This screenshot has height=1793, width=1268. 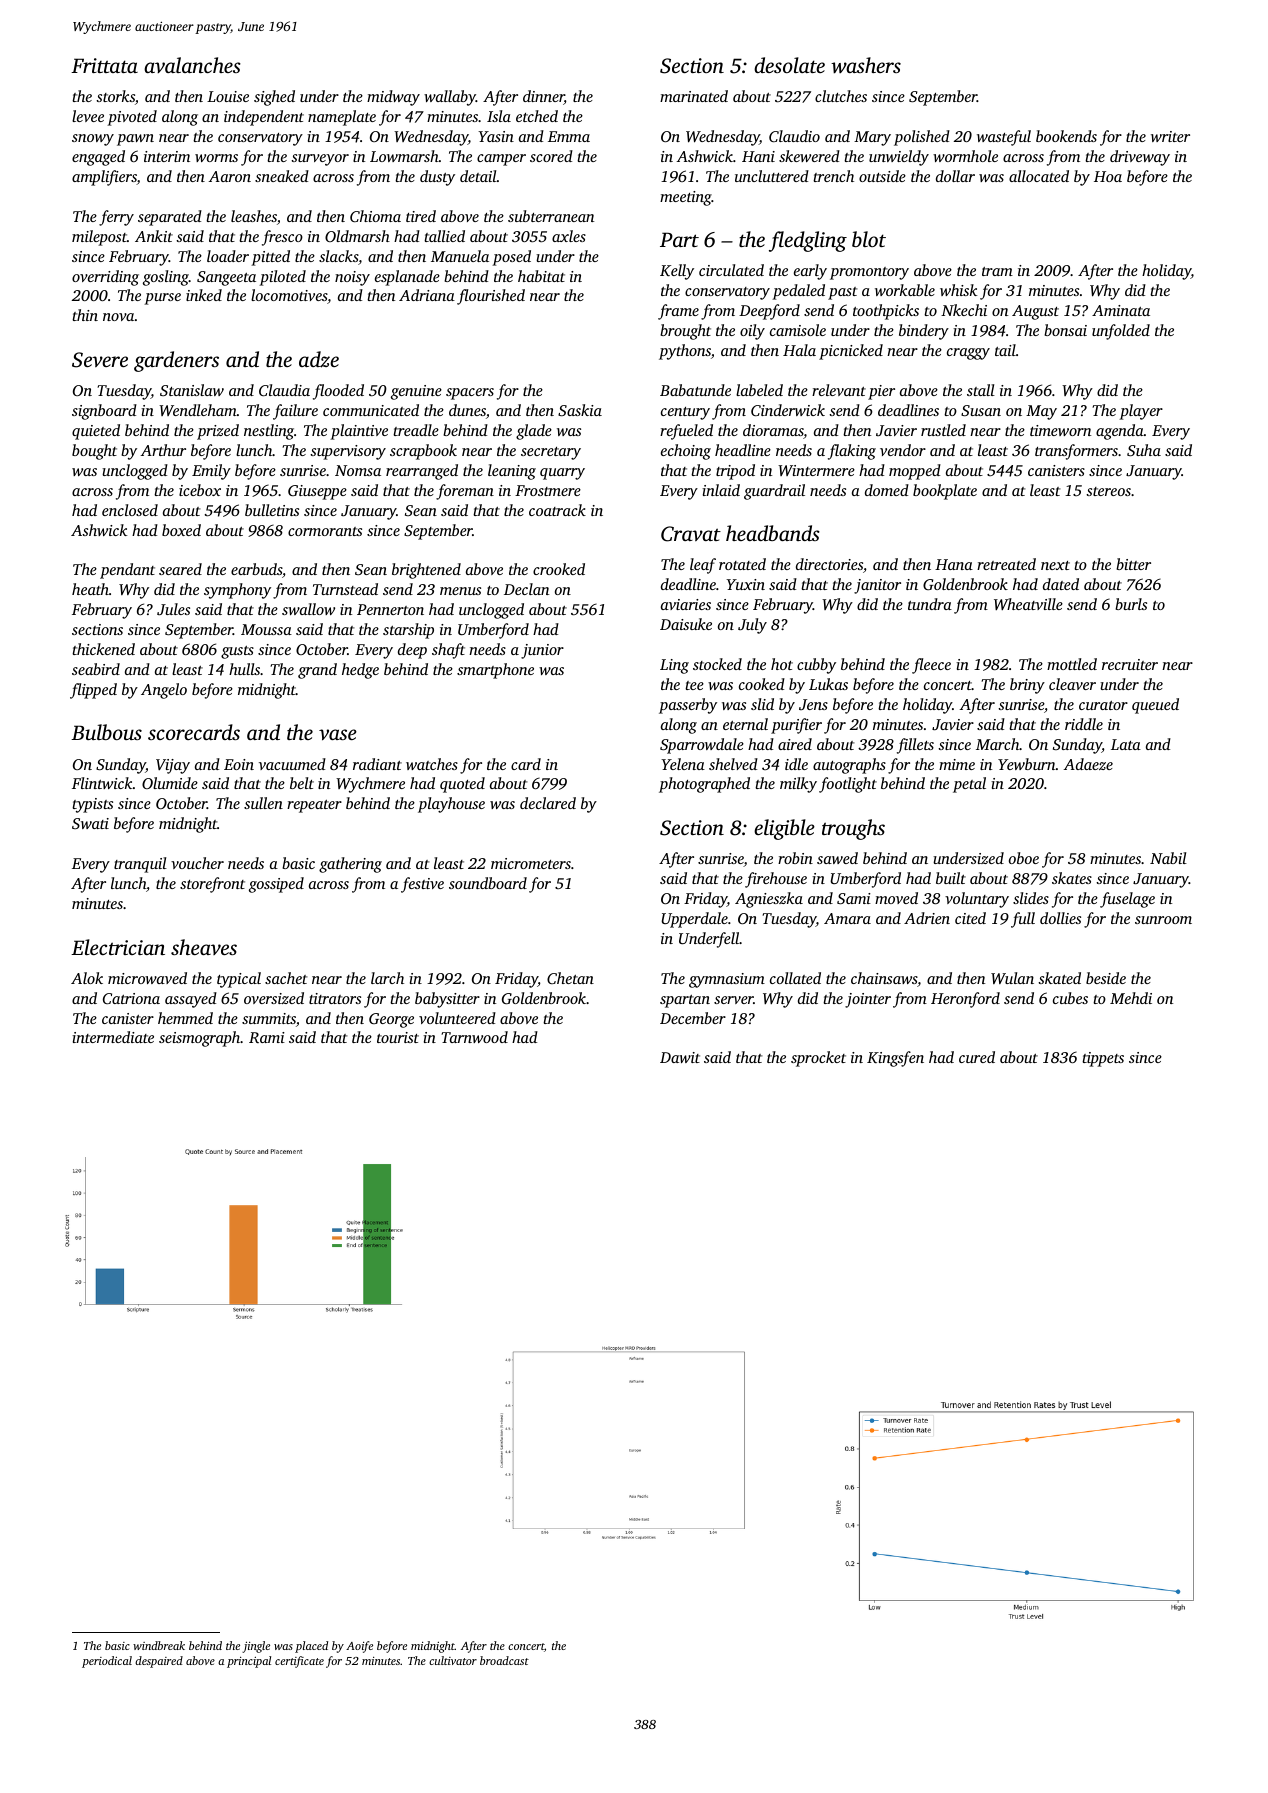 What do you see at coordinates (474, 1037) in the screenshot?
I see `Tarnwood` at bounding box center [474, 1037].
